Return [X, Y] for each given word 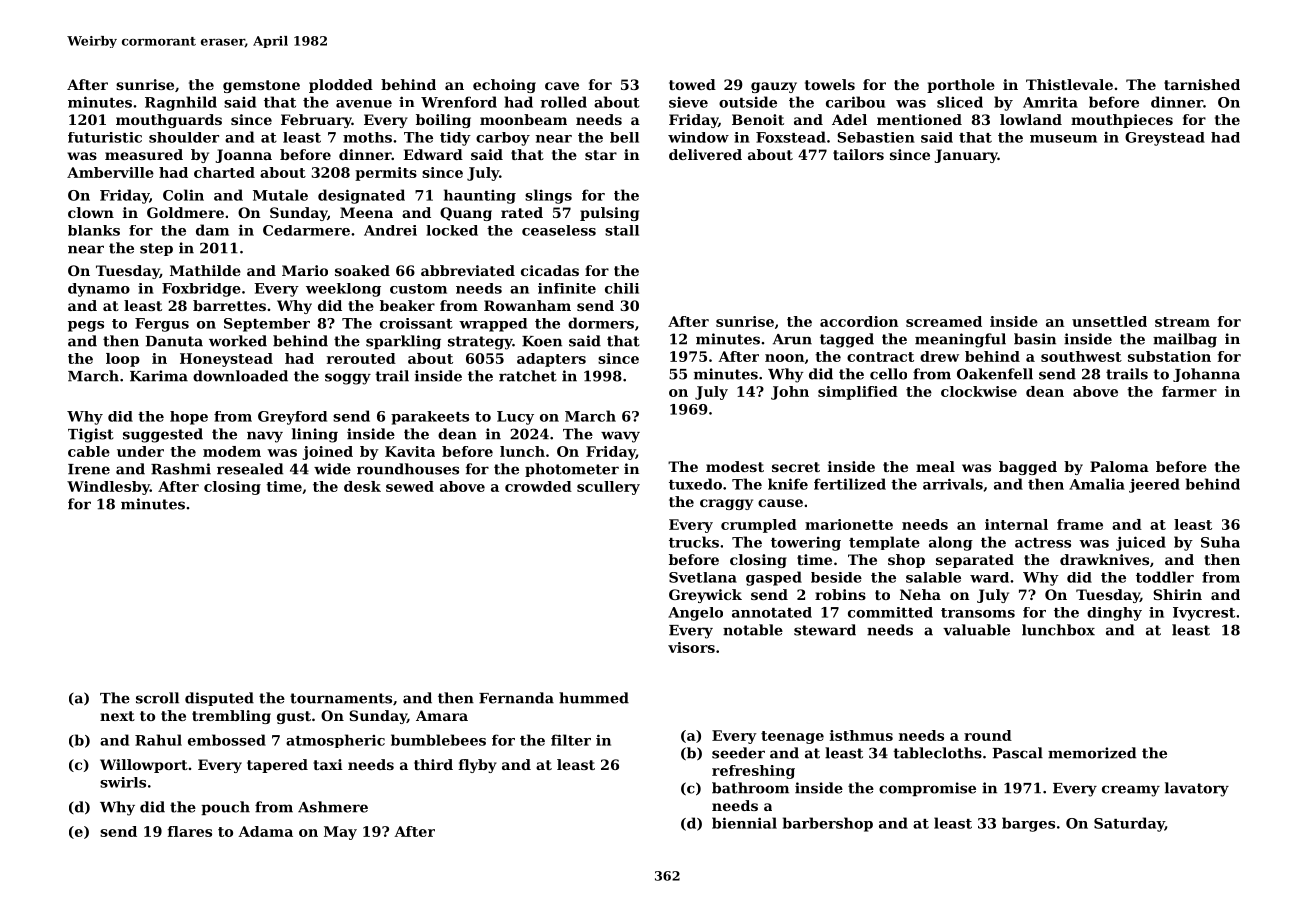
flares [190, 831]
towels [830, 84]
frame [1080, 524]
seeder [738, 753]
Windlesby [108, 488]
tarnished [1202, 84]
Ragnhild [181, 103]
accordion [859, 321]
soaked [362, 270]
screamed [944, 321]
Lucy [515, 418]
